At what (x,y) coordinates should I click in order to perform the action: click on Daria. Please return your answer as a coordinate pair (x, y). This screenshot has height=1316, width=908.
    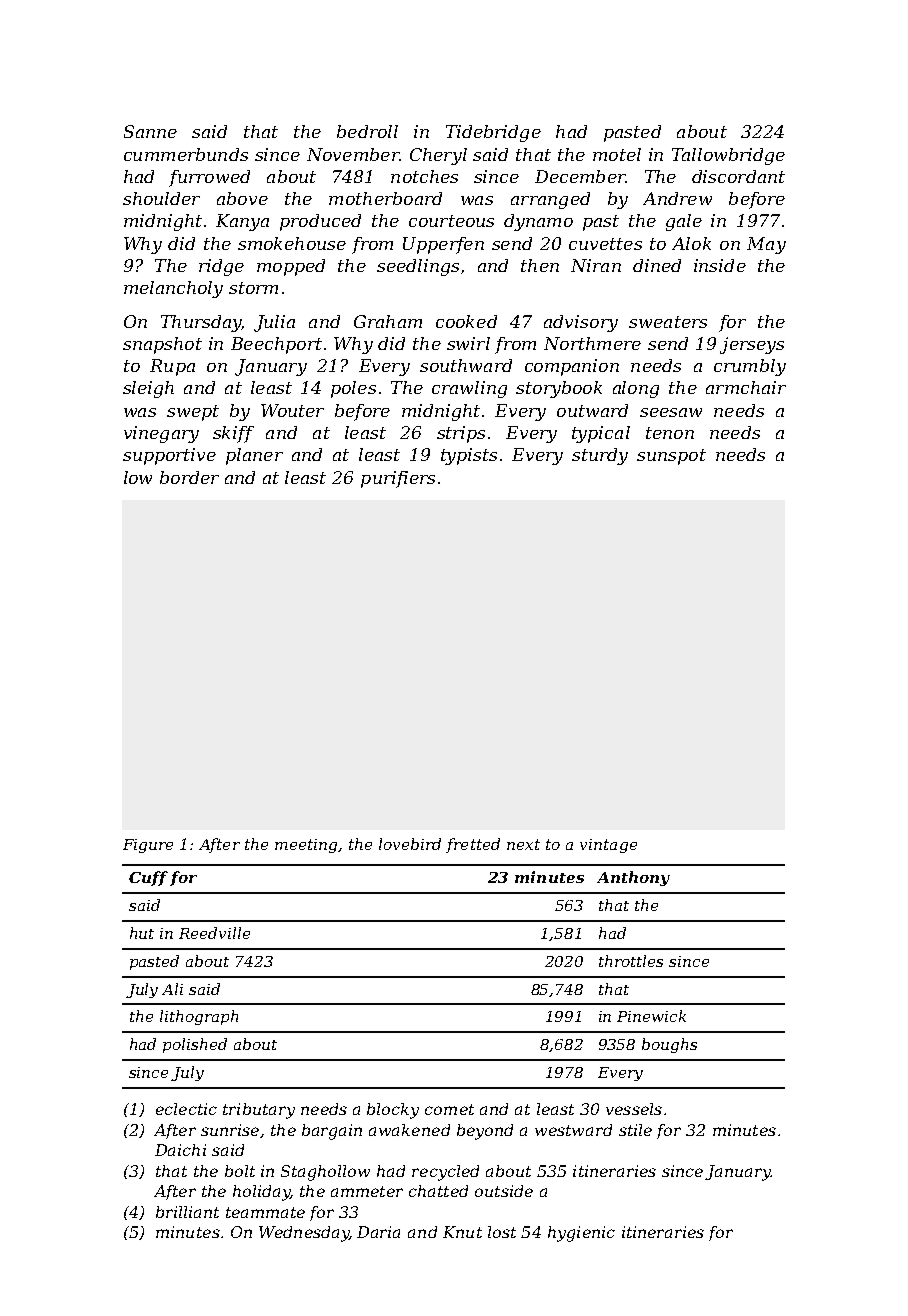
    Looking at the image, I should click on (378, 1232).
